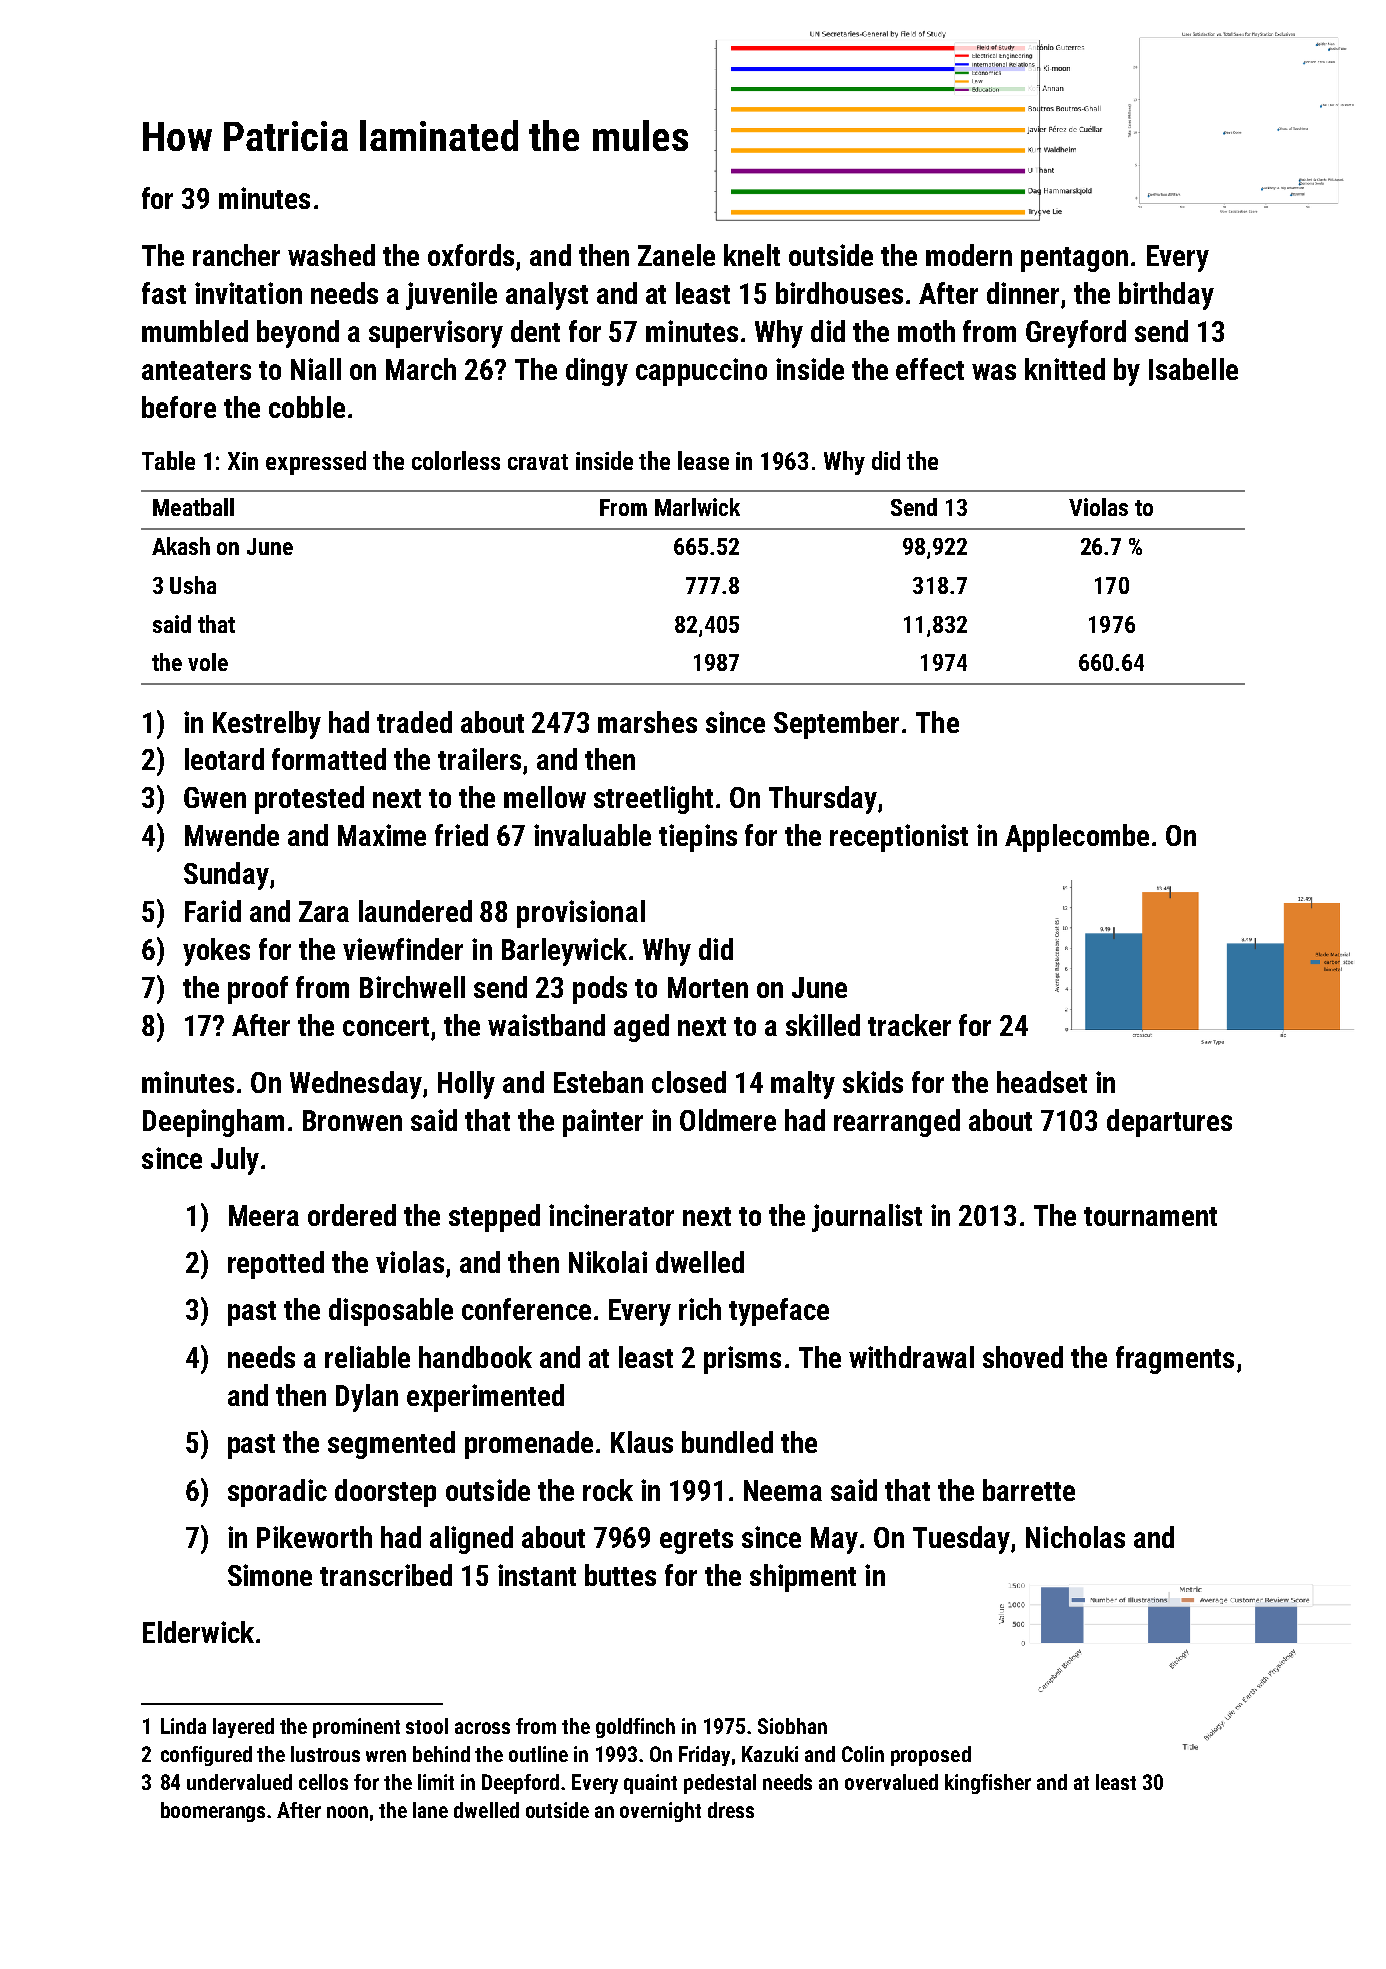 Image resolution: width=1386 pixels, height=1969 pixels. I want to click on dent, so click(535, 331).
